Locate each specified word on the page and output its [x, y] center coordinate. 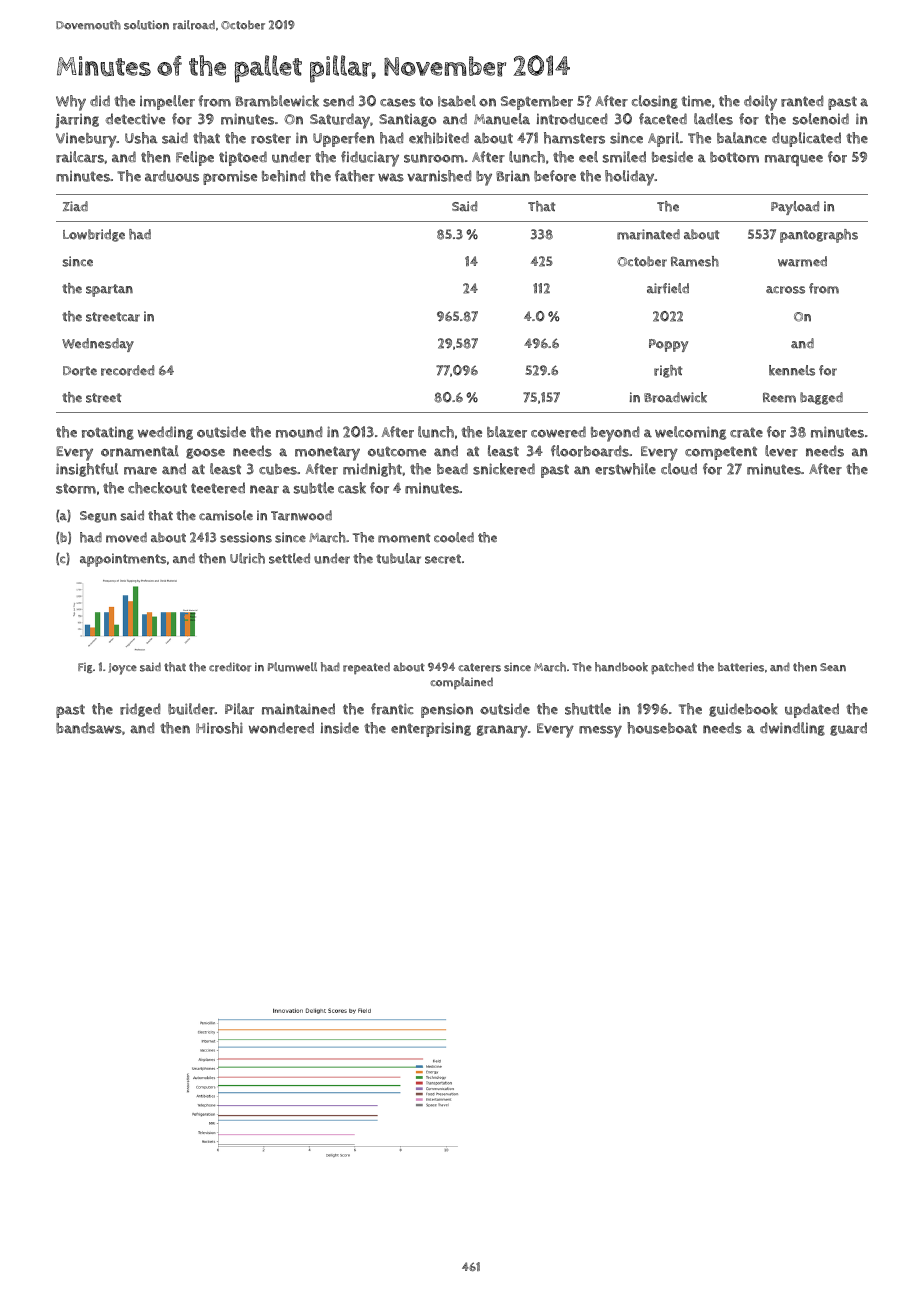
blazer [507, 432]
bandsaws [89, 728]
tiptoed [243, 158]
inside [340, 728]
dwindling [792, 729]
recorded [127, 370]
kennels [792, 370]
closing [655, 102]
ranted [802, 101]
